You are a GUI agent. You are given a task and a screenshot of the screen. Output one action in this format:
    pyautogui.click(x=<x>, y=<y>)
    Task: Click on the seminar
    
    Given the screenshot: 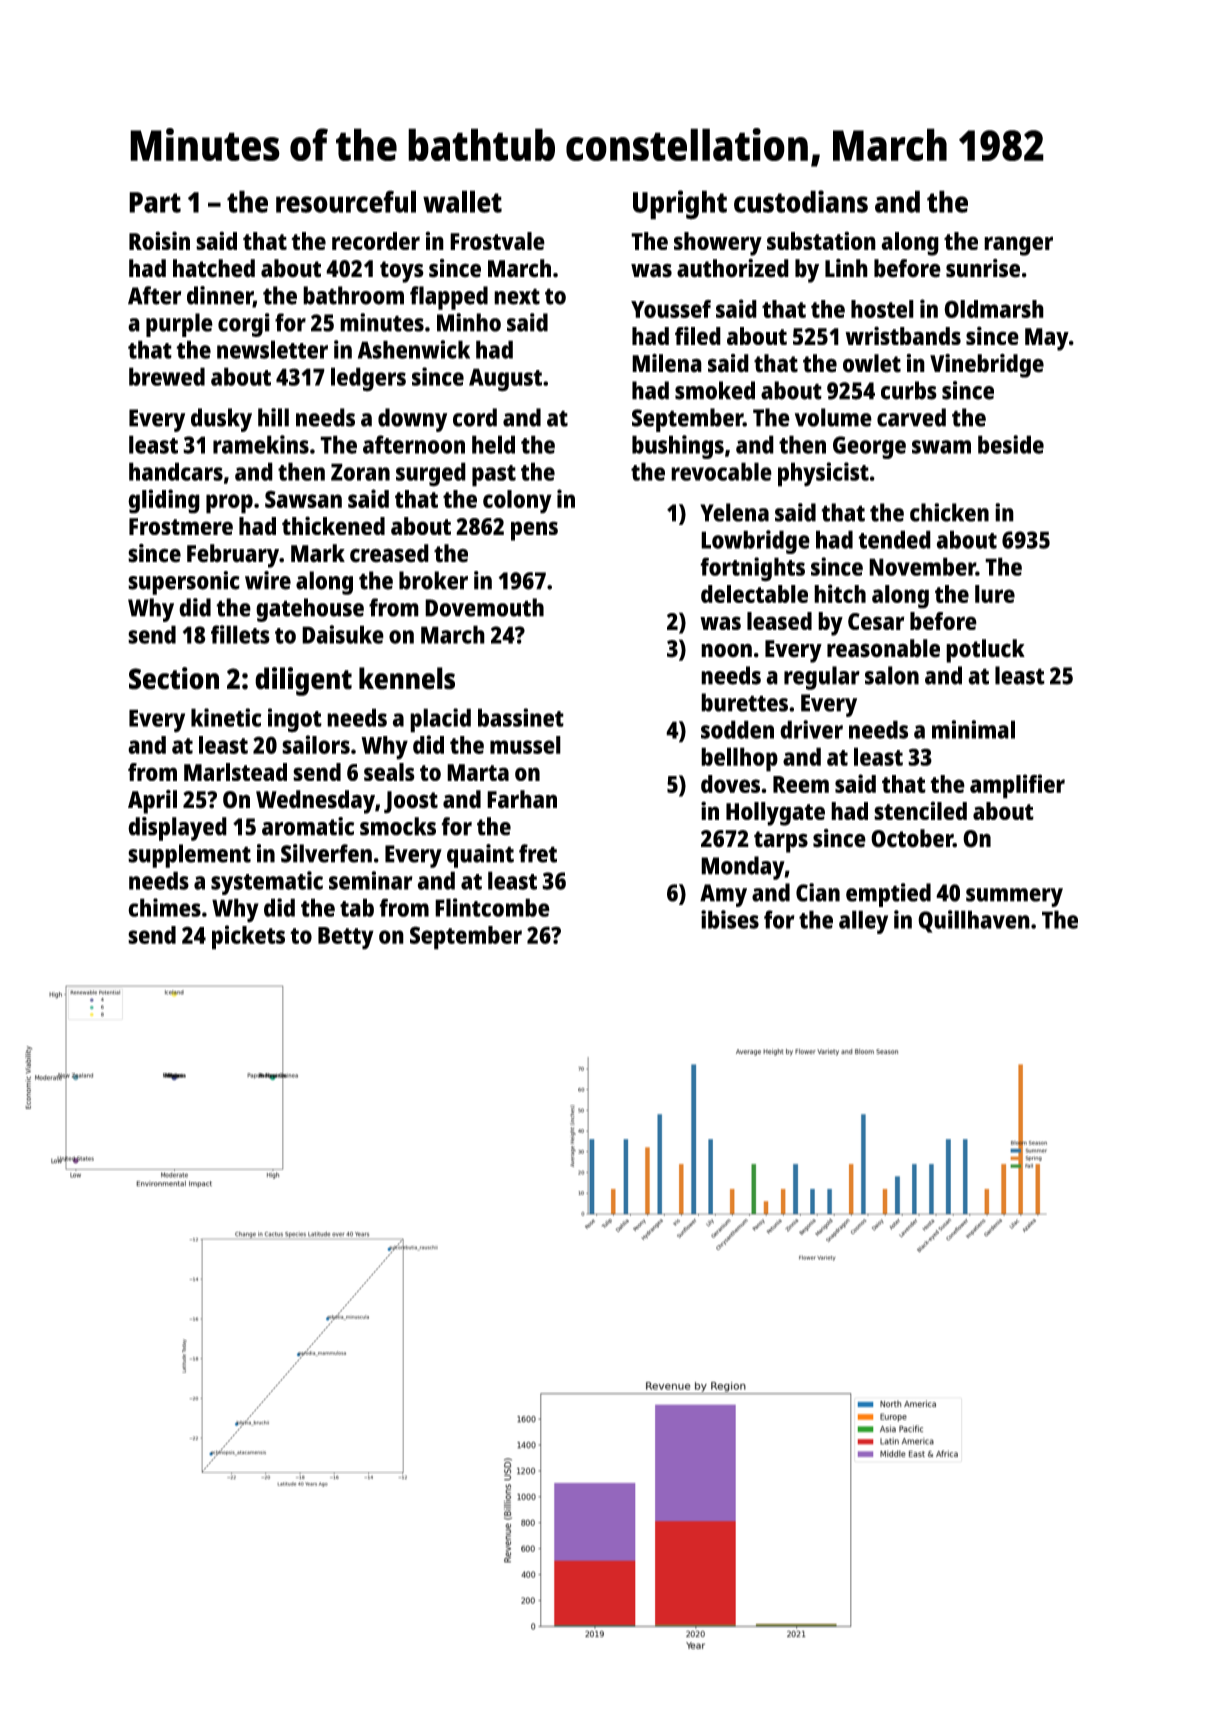 What is the action you would take?
    pyautogui.click(x=371, y=880)
